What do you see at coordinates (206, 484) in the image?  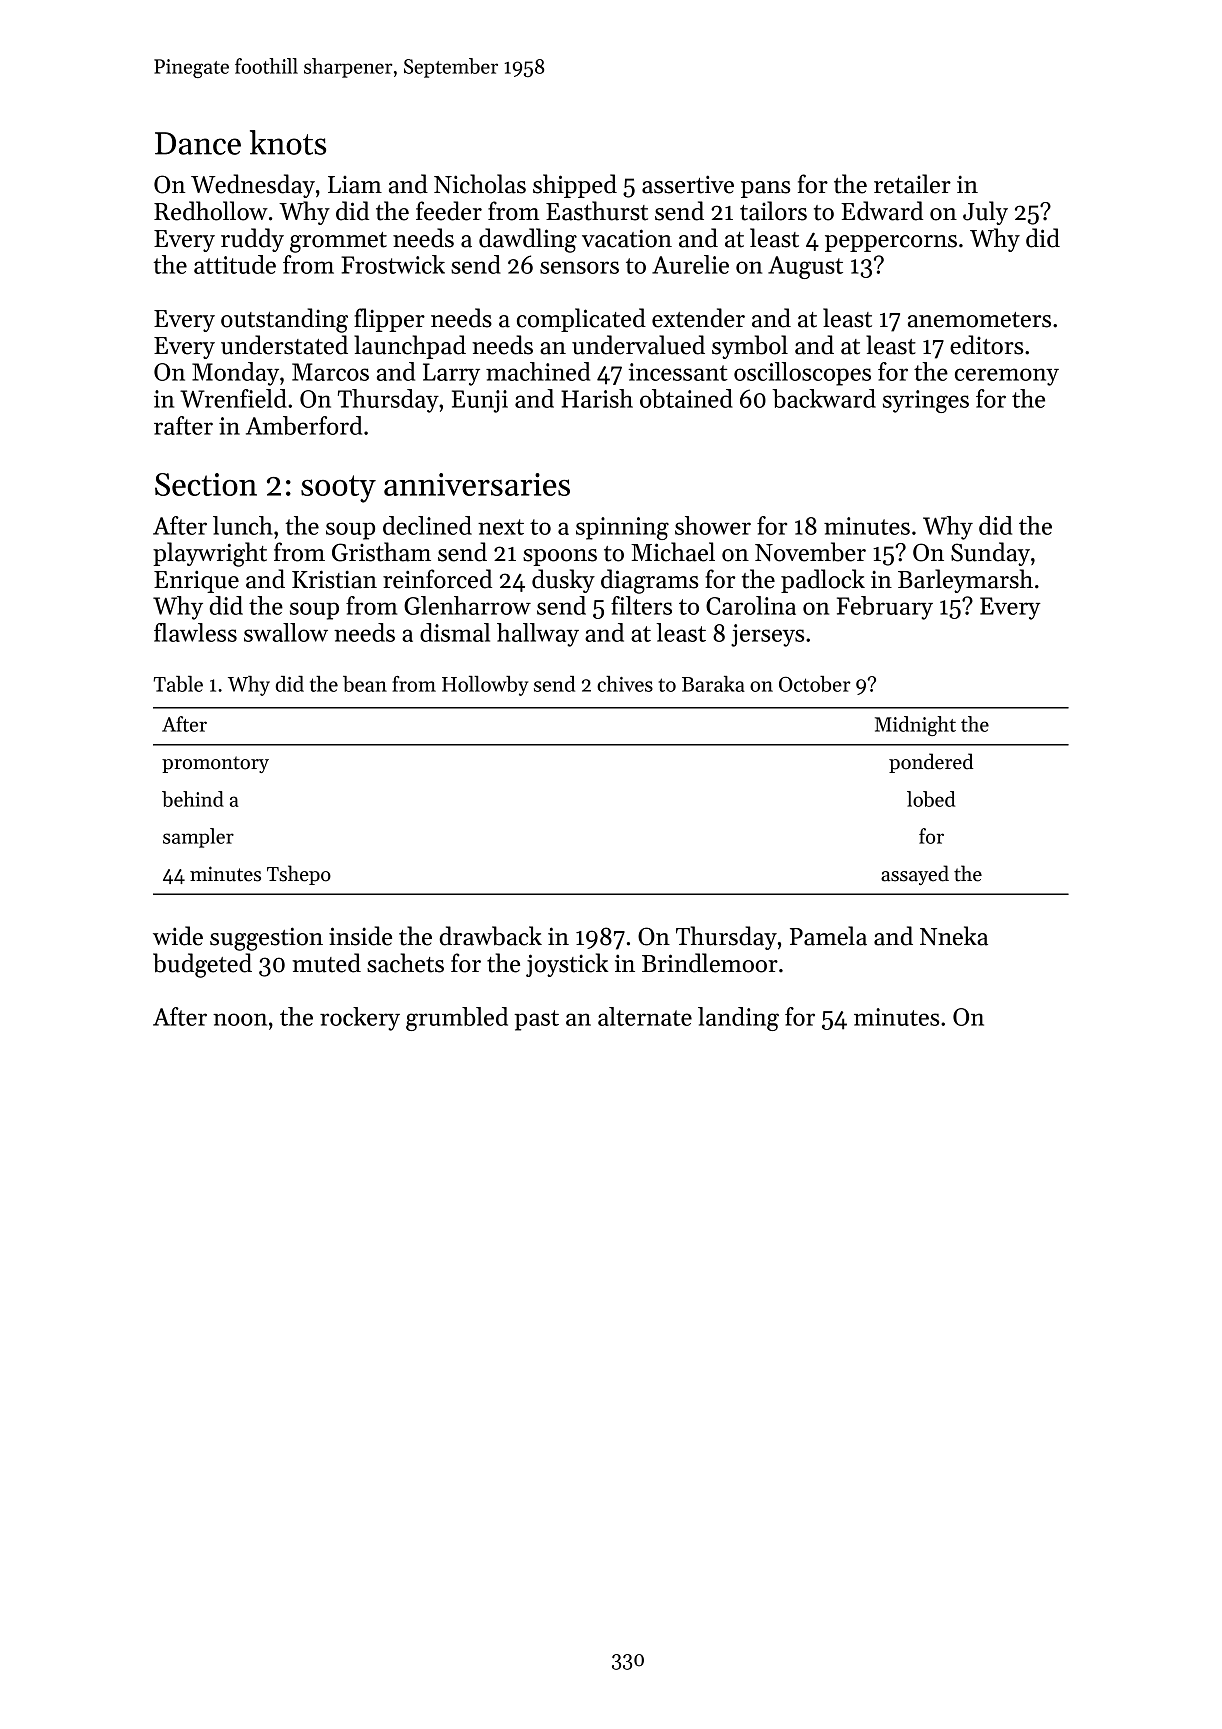 I see `Section` at bounding box center [206, 484].
